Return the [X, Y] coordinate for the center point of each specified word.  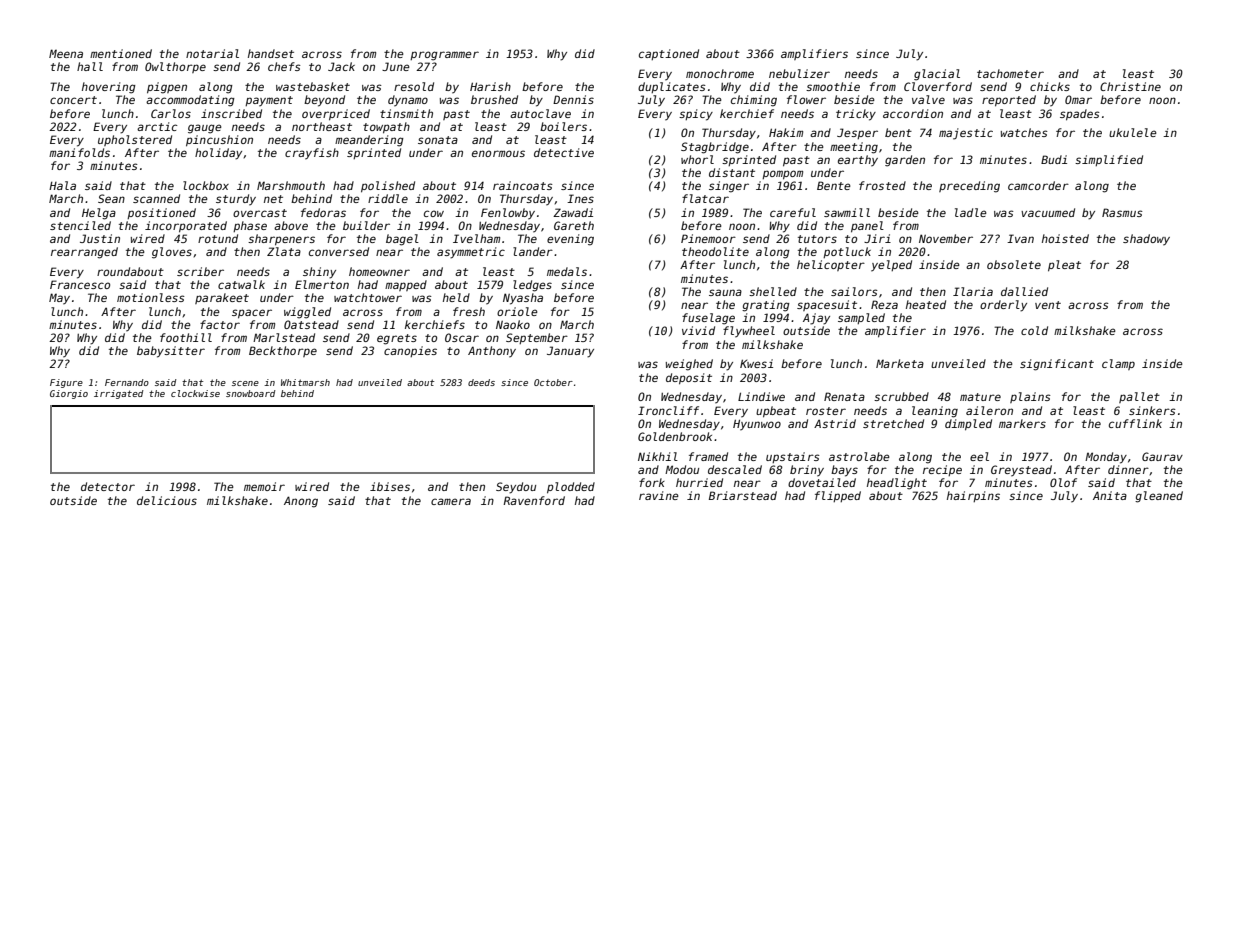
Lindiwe [761, 396]
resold [414, 86]
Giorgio [69, 394]
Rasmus [1122, 212]
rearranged [84, 253]
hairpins [973, 496]
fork [652, 482]
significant [1057, 365]
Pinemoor [708, 238]
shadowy [1146, 240]
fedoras [323, 212]
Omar [1078, 99]
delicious [167, 500]
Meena [66, 53]
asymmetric [471, 253]
